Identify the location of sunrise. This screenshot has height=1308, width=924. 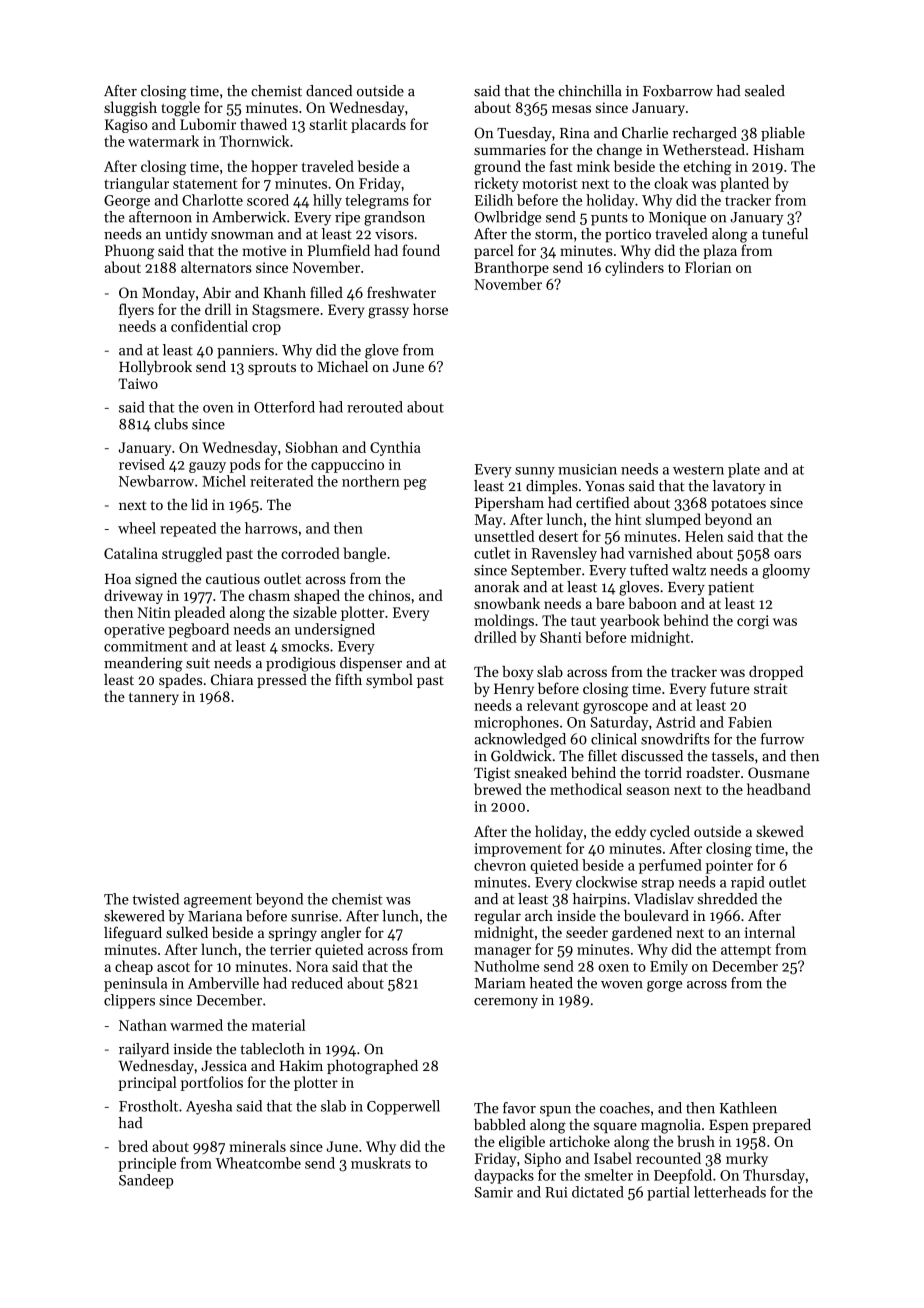
(314, 916).
